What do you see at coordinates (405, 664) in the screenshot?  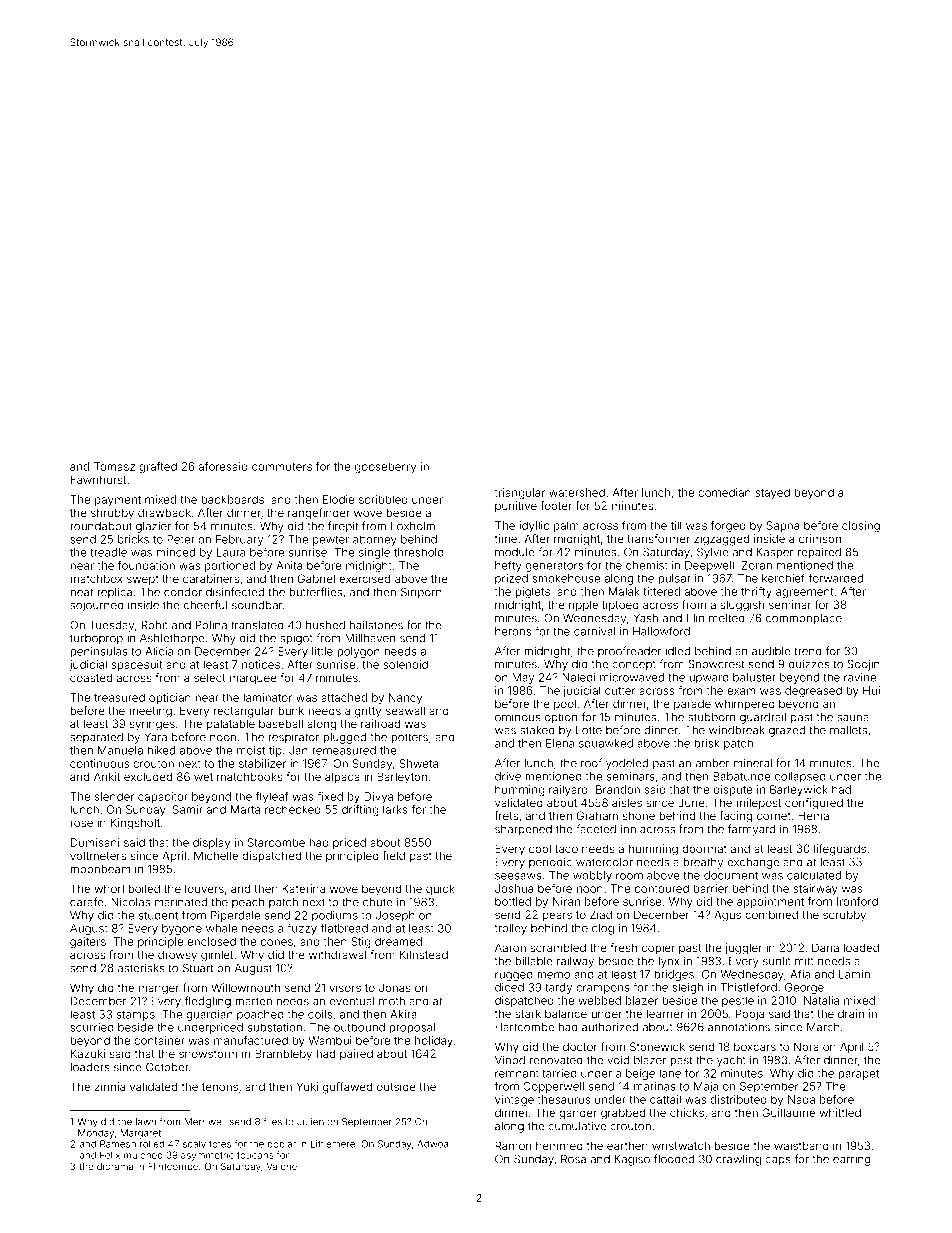 I see `solenoid` at bounding box center [405, 664].
